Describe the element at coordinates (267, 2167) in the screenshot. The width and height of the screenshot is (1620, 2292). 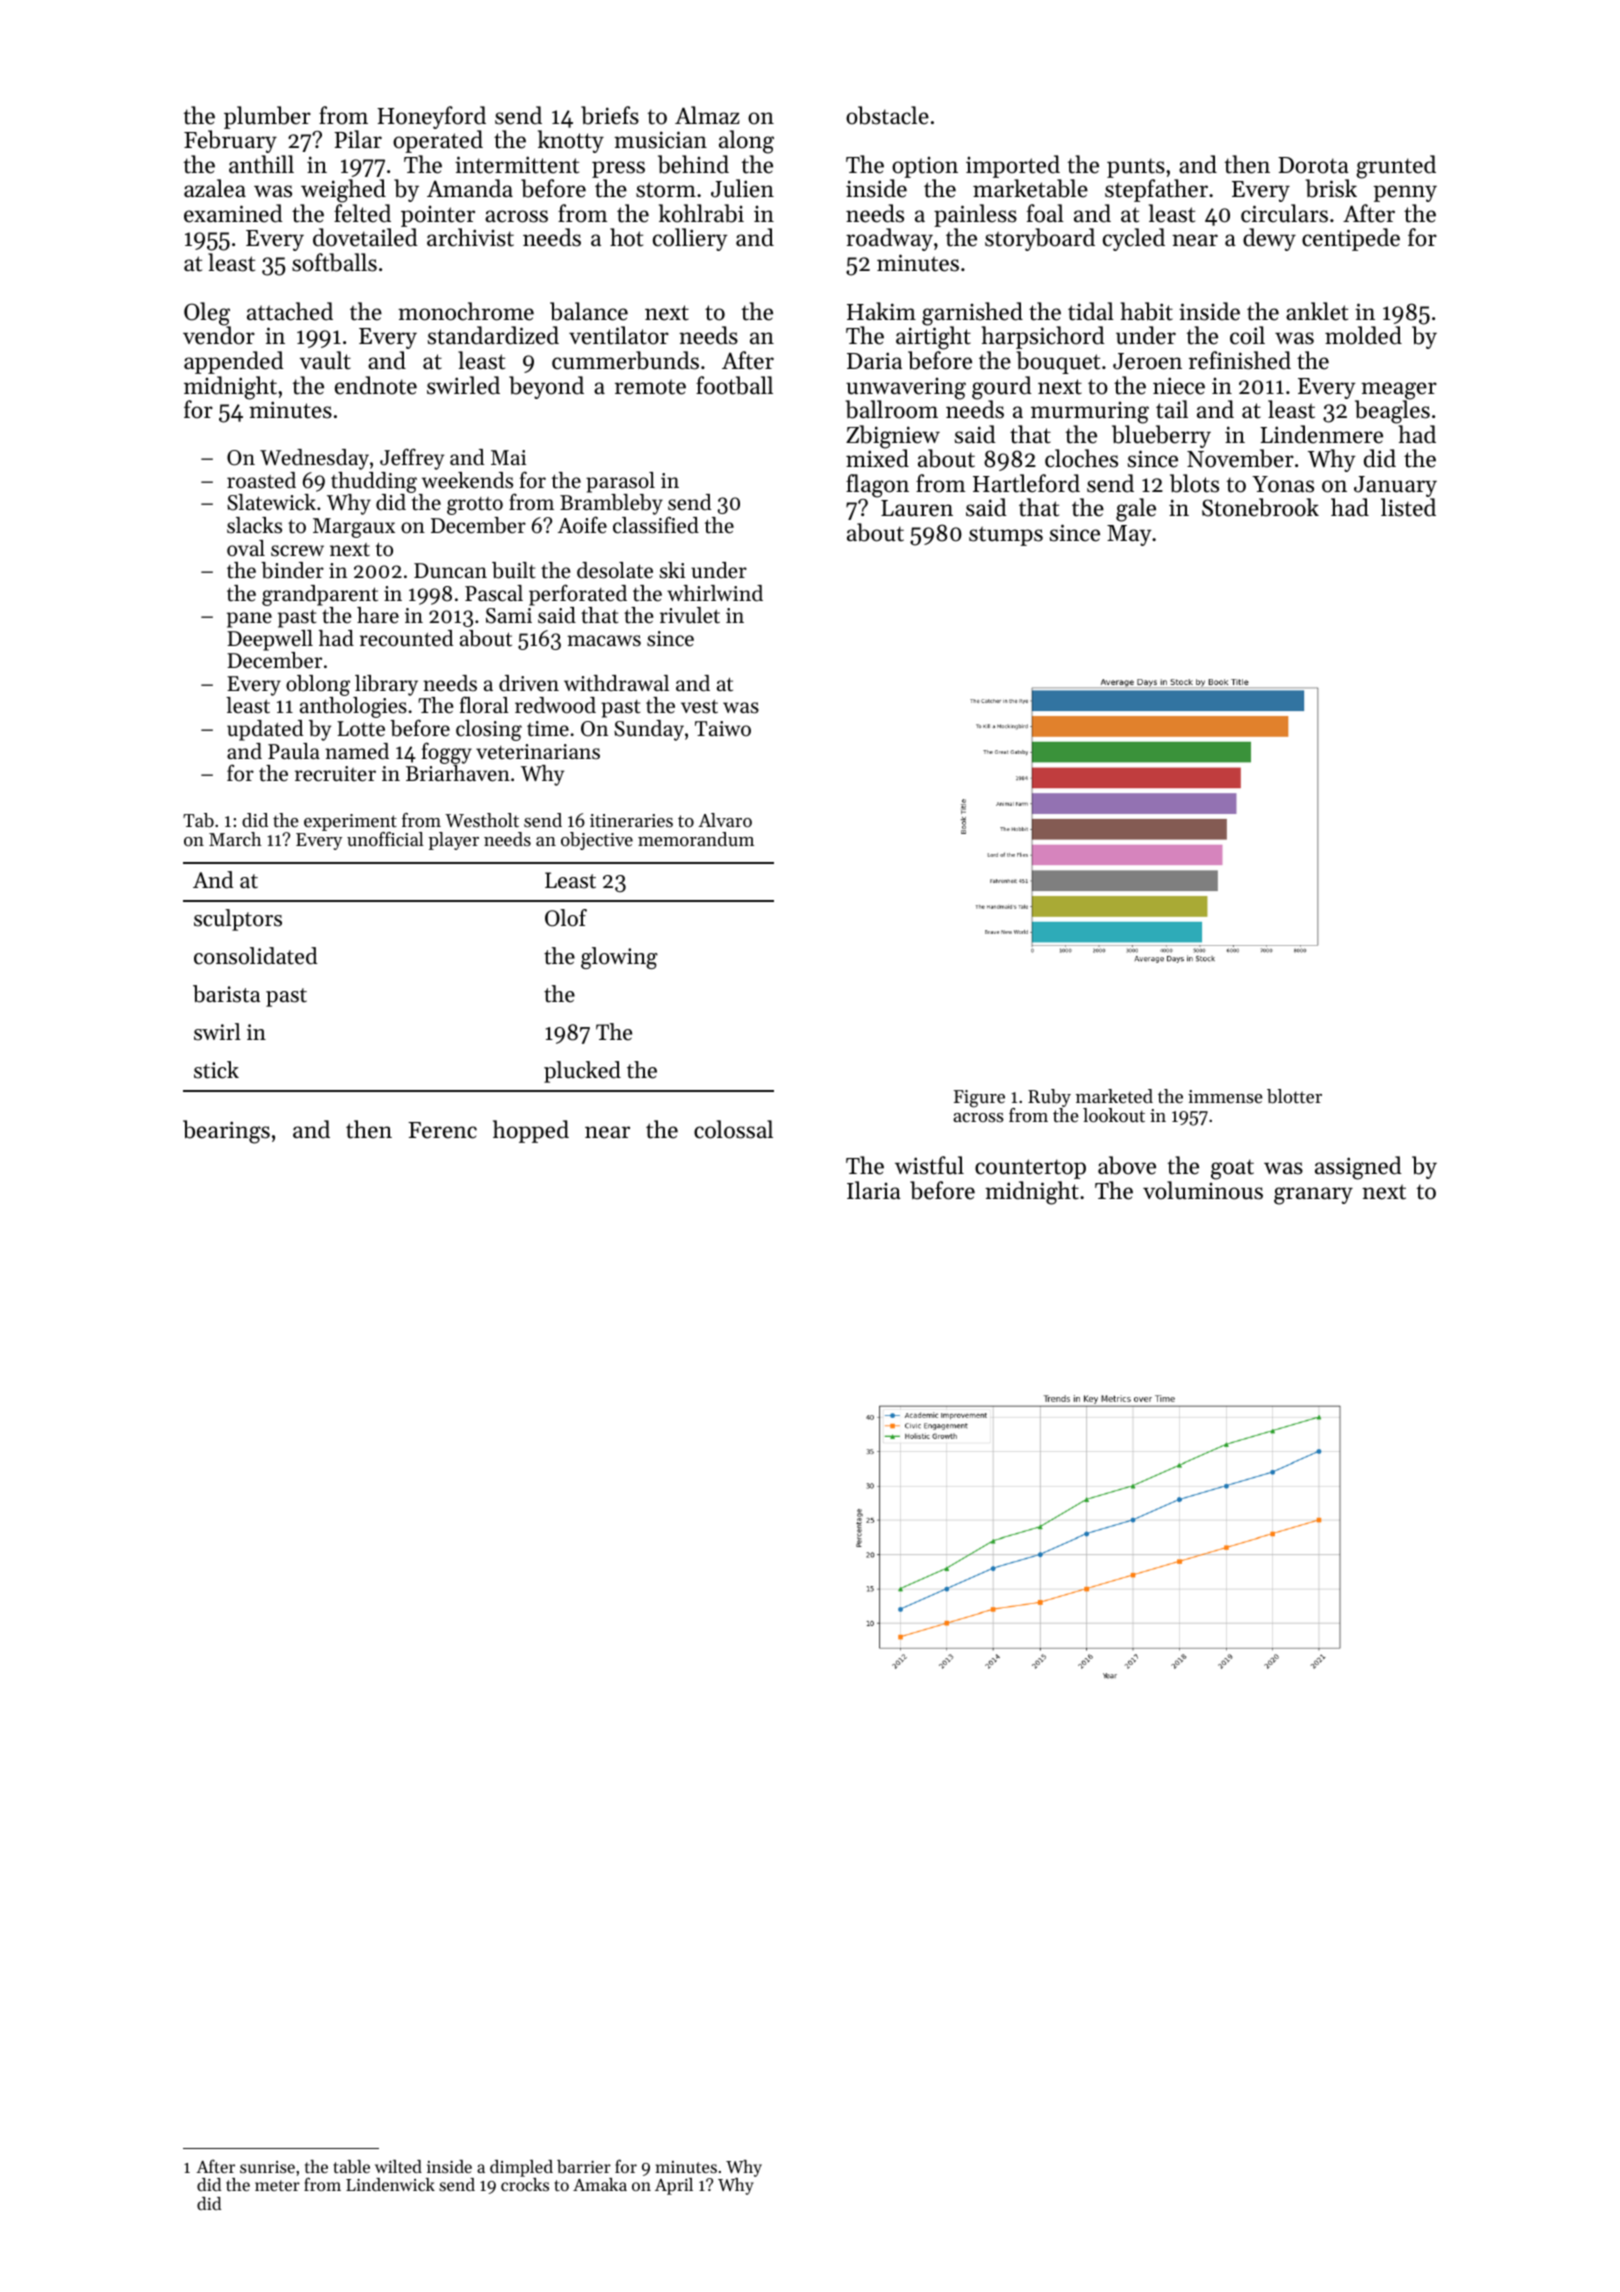
I see `sunrise` at that location.
